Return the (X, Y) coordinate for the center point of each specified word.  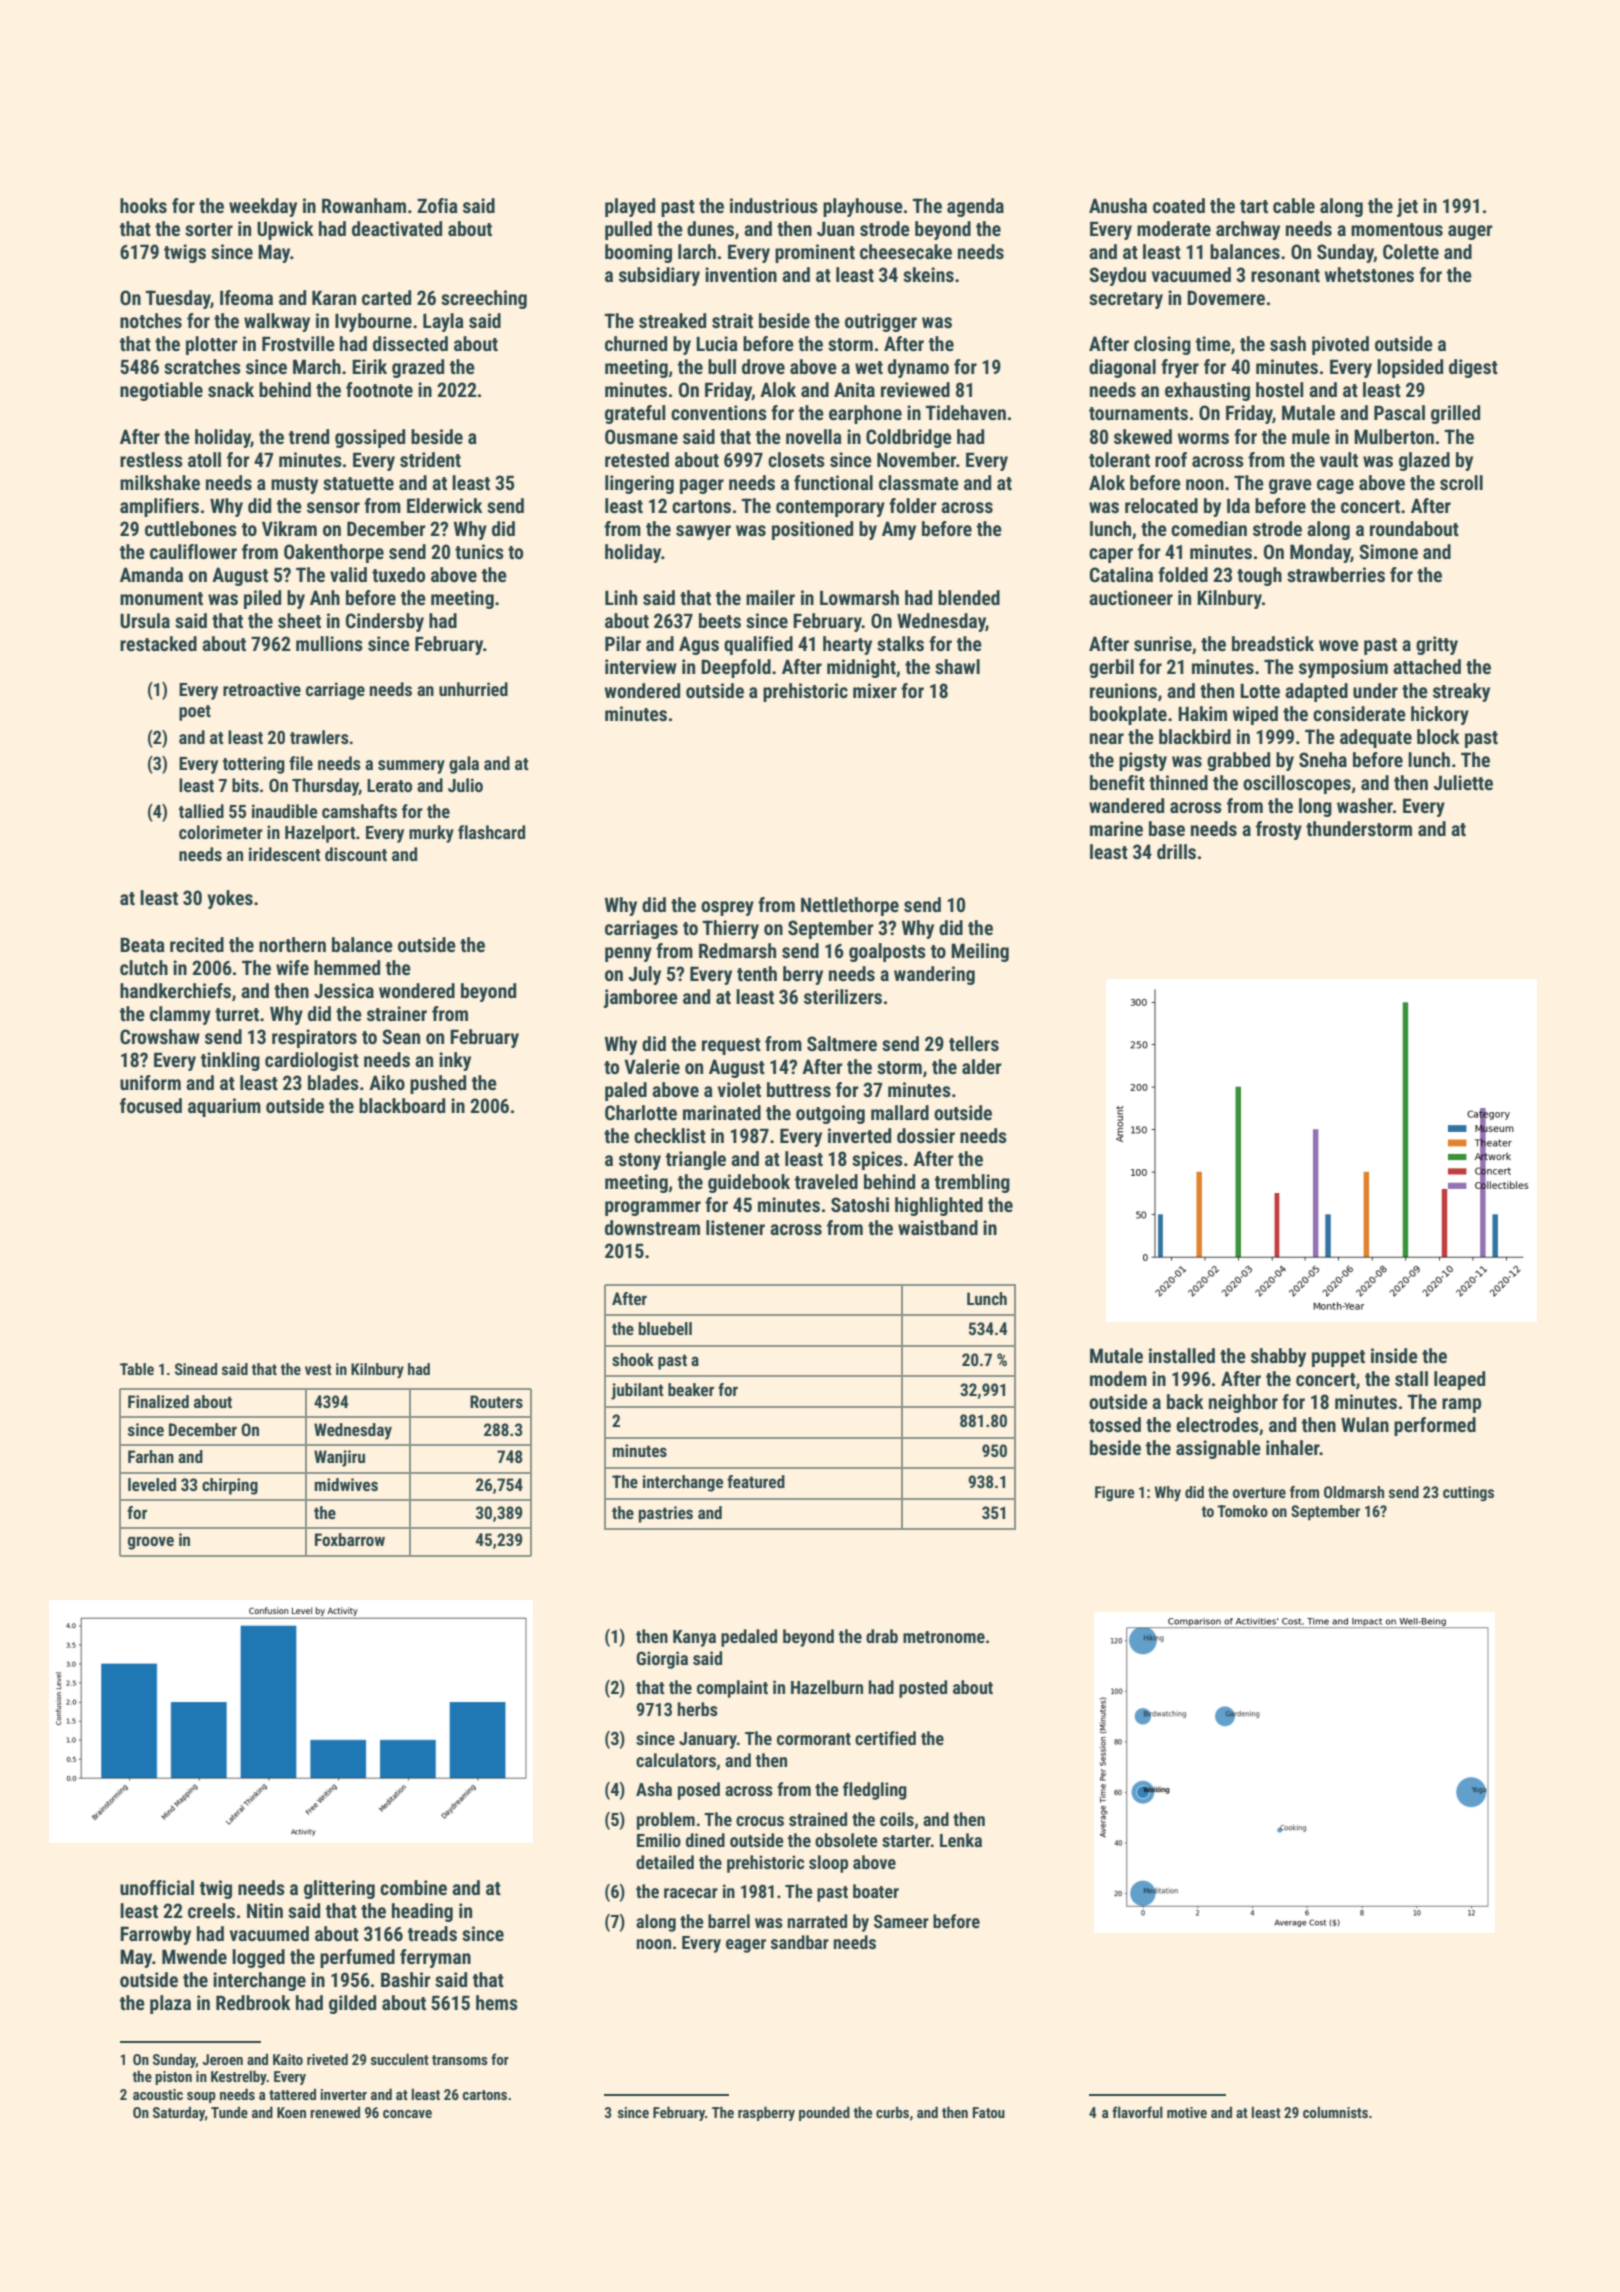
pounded (824, 2113)
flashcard (491, 832)
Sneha (1323, 759)
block (1438, 736)
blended (969, 597)
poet (195, 713)
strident (430, 459)
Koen (291, 2112)
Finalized (158, 1401)
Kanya (694, 1638)
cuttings (1468, 1493)
